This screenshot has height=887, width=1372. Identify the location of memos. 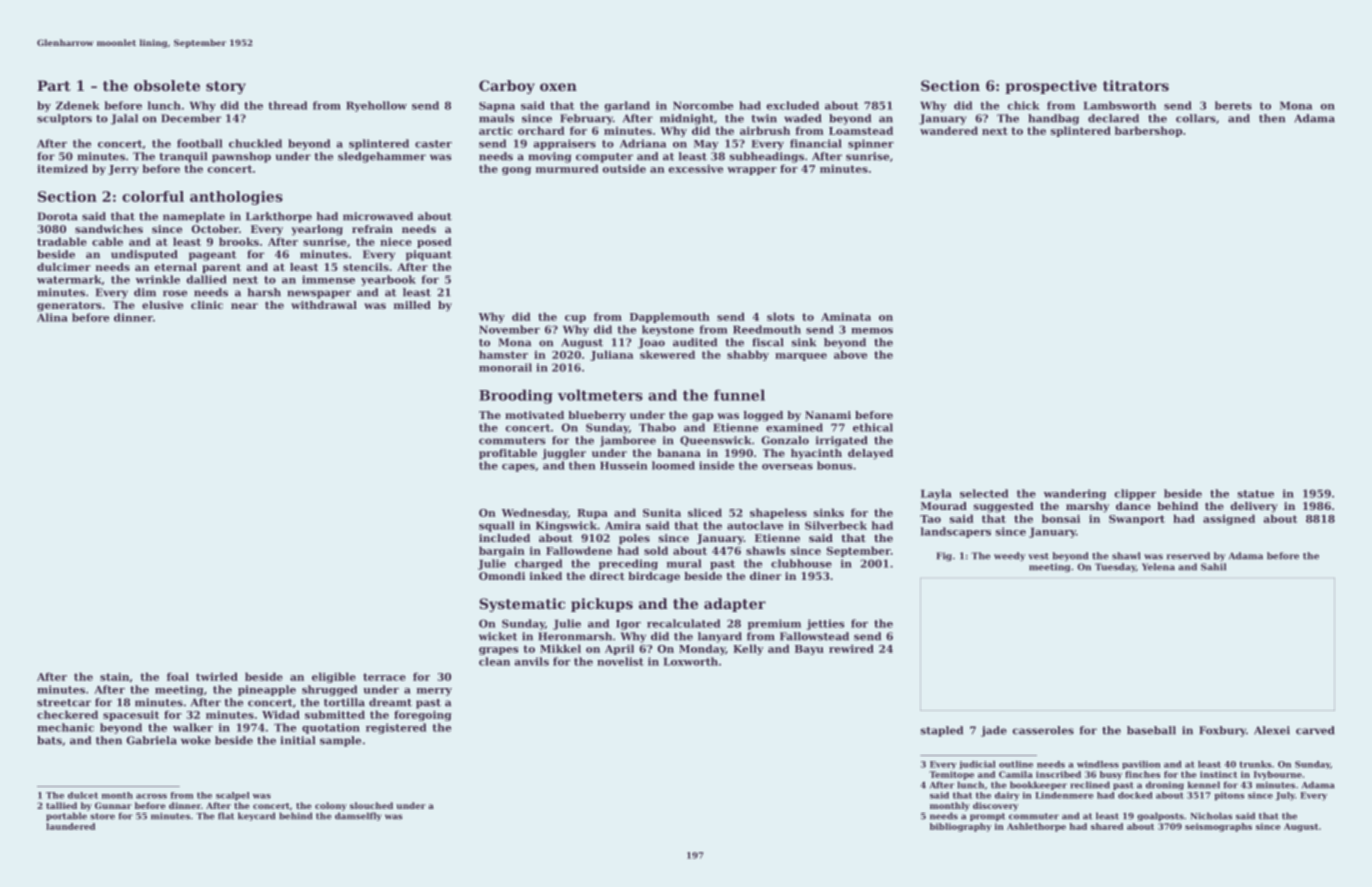
(872, 331).
